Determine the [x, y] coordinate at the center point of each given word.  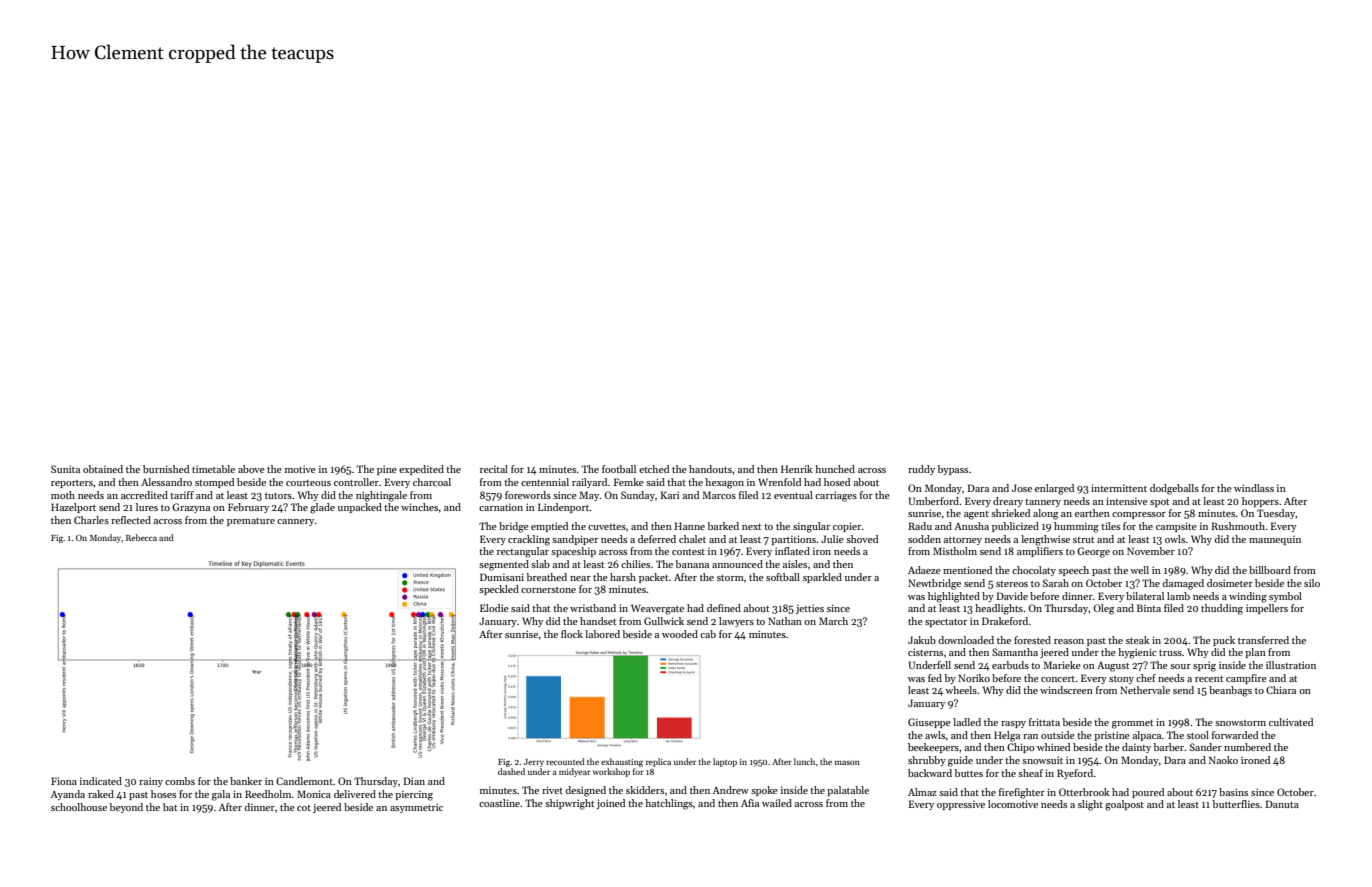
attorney [963, 541]
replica [658, 762]
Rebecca [141, 537]
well [1139, 570]
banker [246, 781]
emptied [549, 527]
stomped [214, 483]
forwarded [1235, 735]
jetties [810, 609]
